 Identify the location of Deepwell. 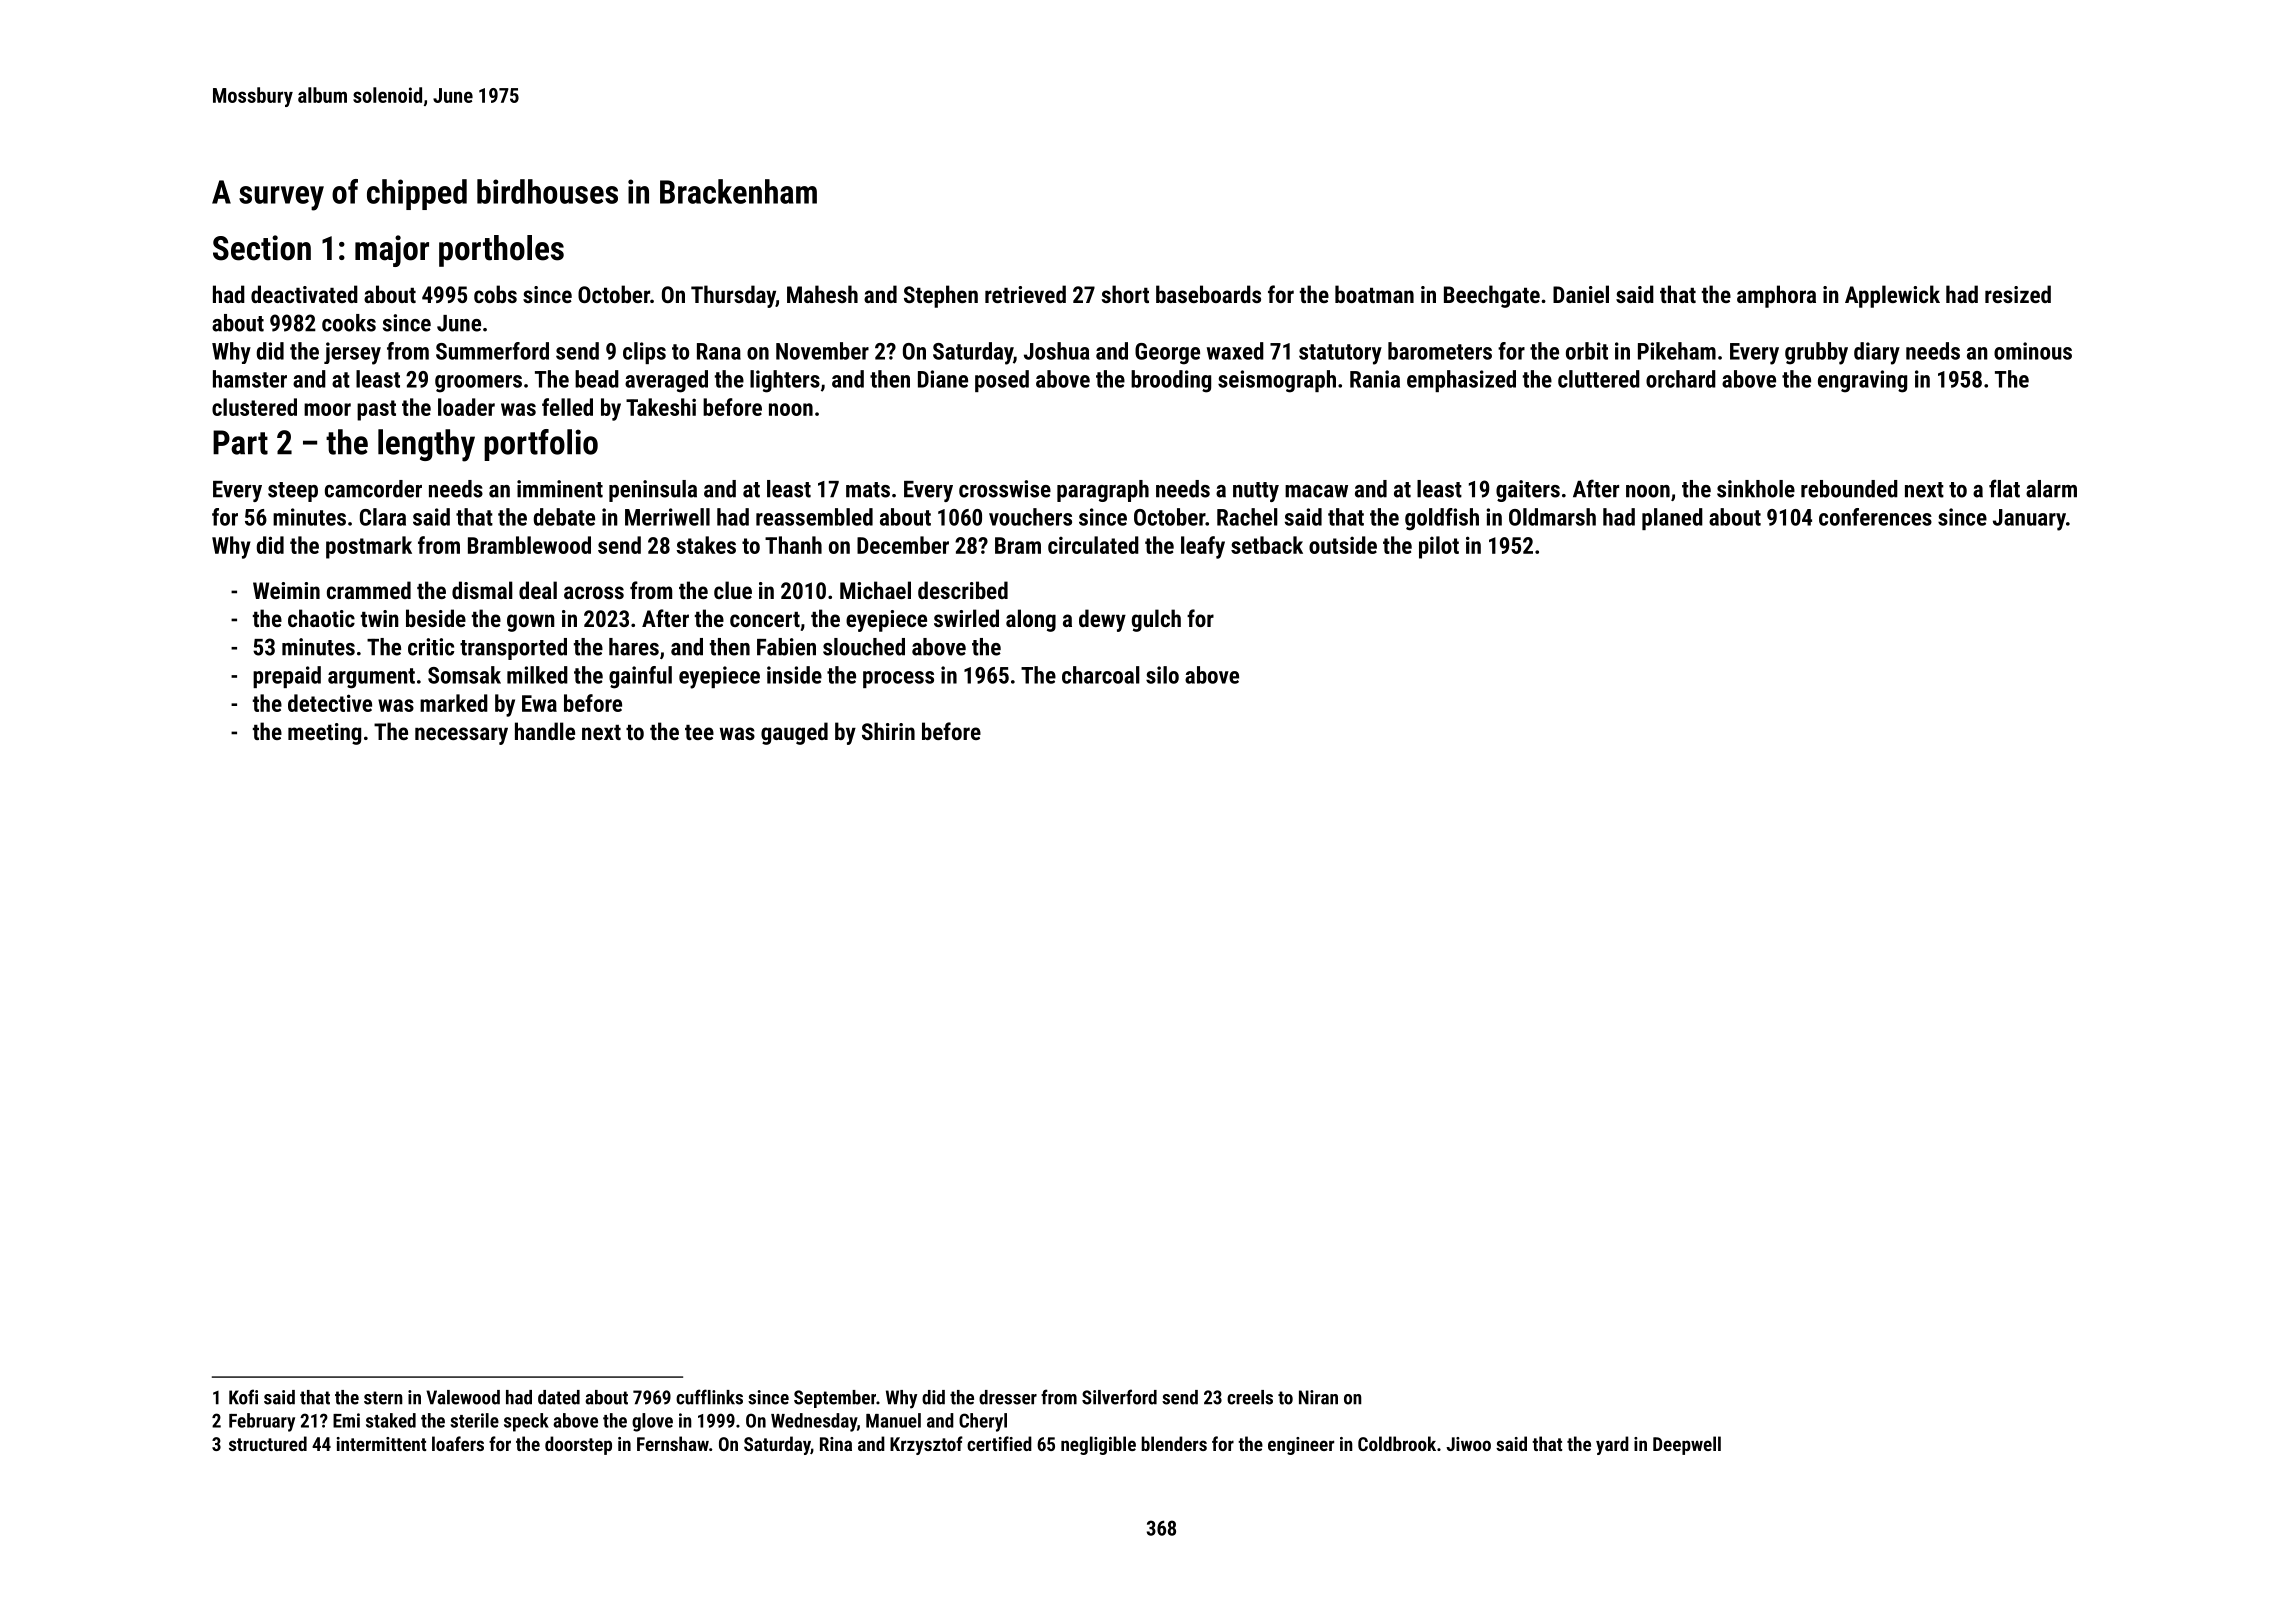
(1687, 1445).
